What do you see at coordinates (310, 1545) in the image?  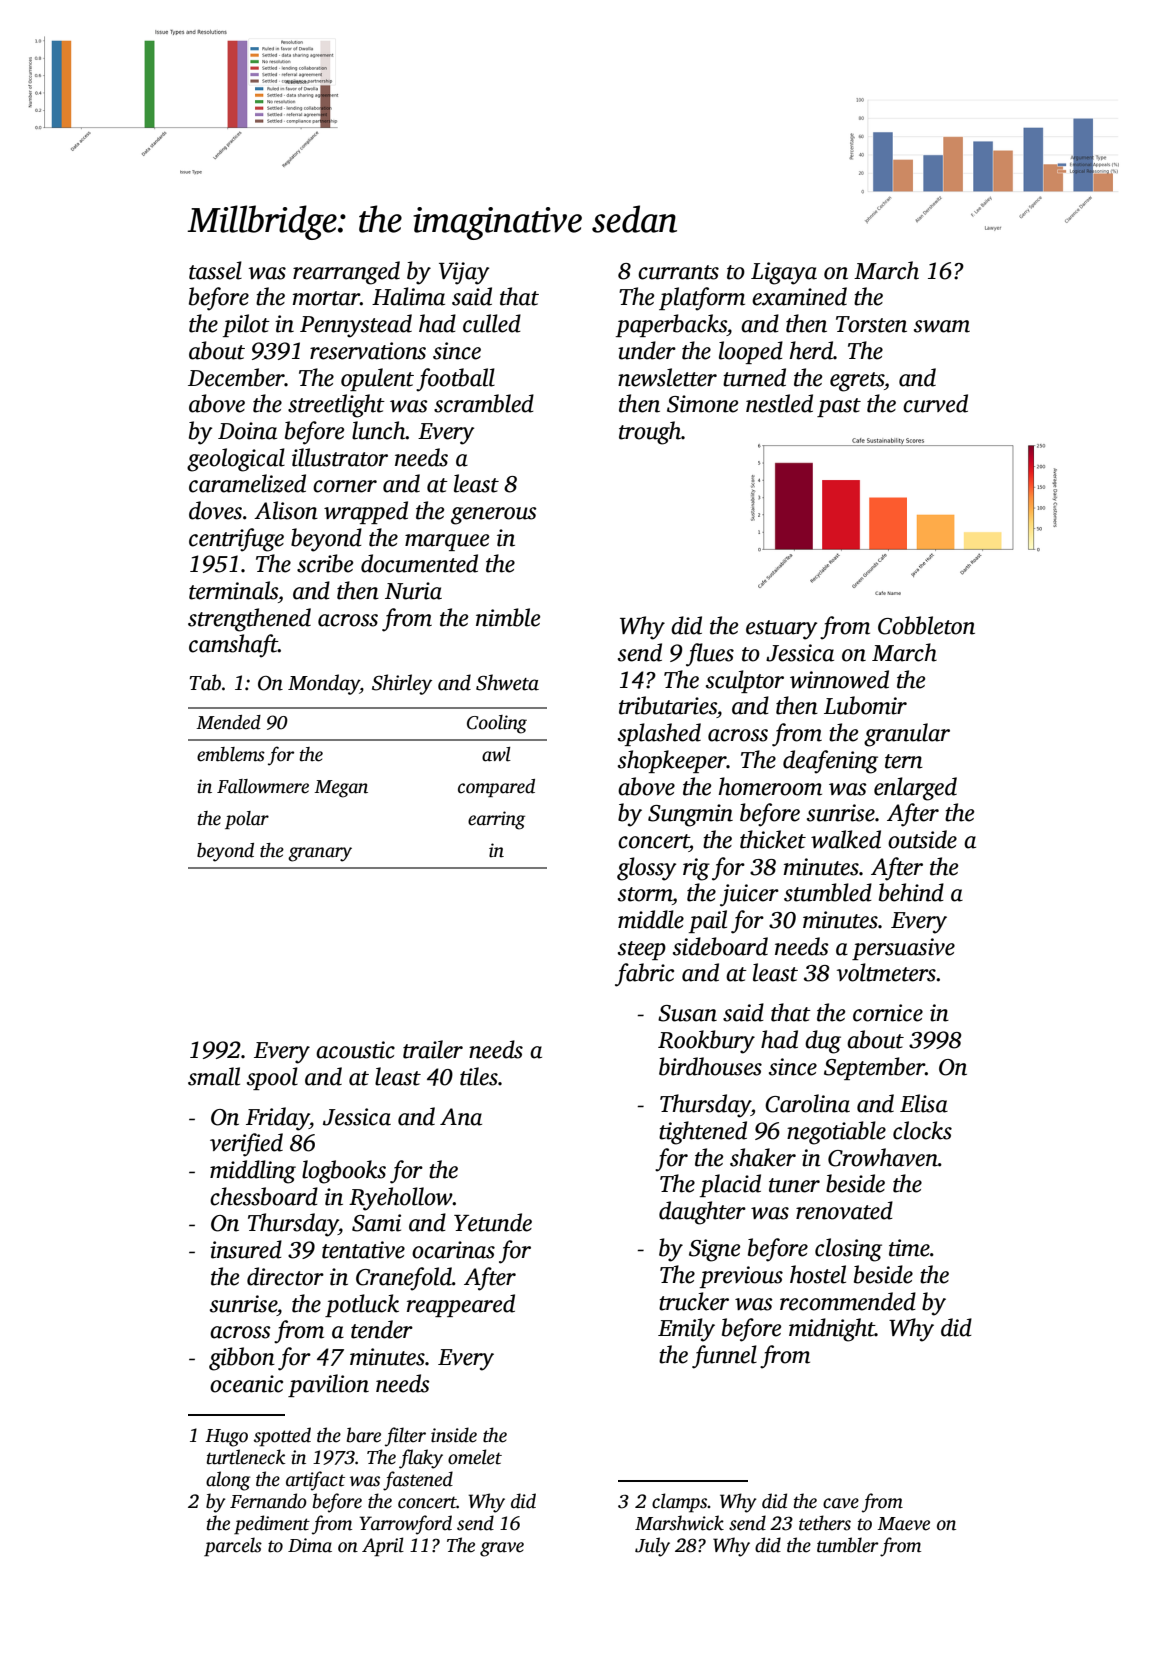 I see `Dima` at bounding box center [310, 1545].
